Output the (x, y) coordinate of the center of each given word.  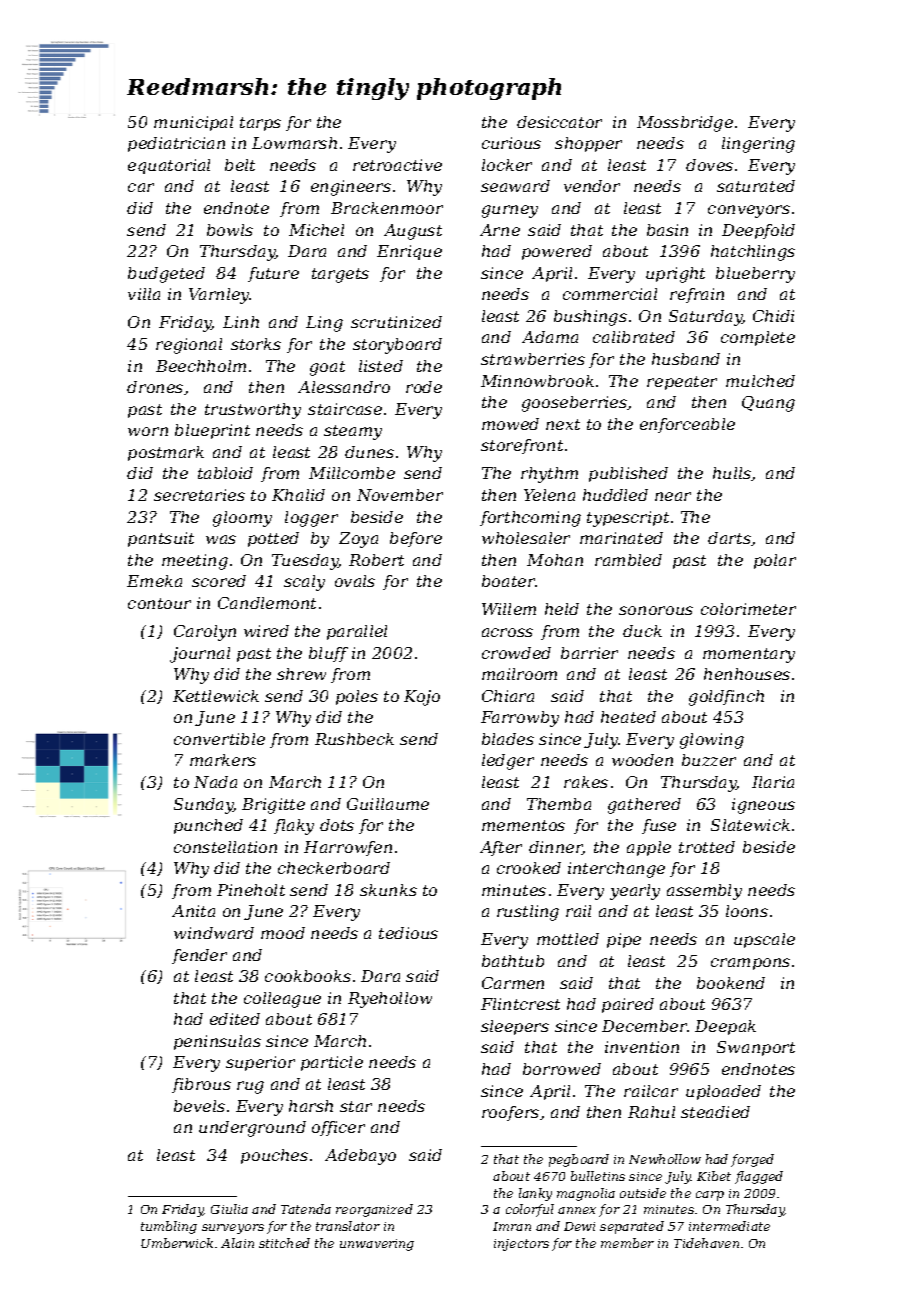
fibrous (201, 1085)
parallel (357, 632)
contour (159, 603)
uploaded (723, 1092)
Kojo (422, 698)
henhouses (747, 674)
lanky (535, 1194)
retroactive (397, 165)
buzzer (709, 760)
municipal (193, 123)
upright (675, 275)
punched (208, 826)
